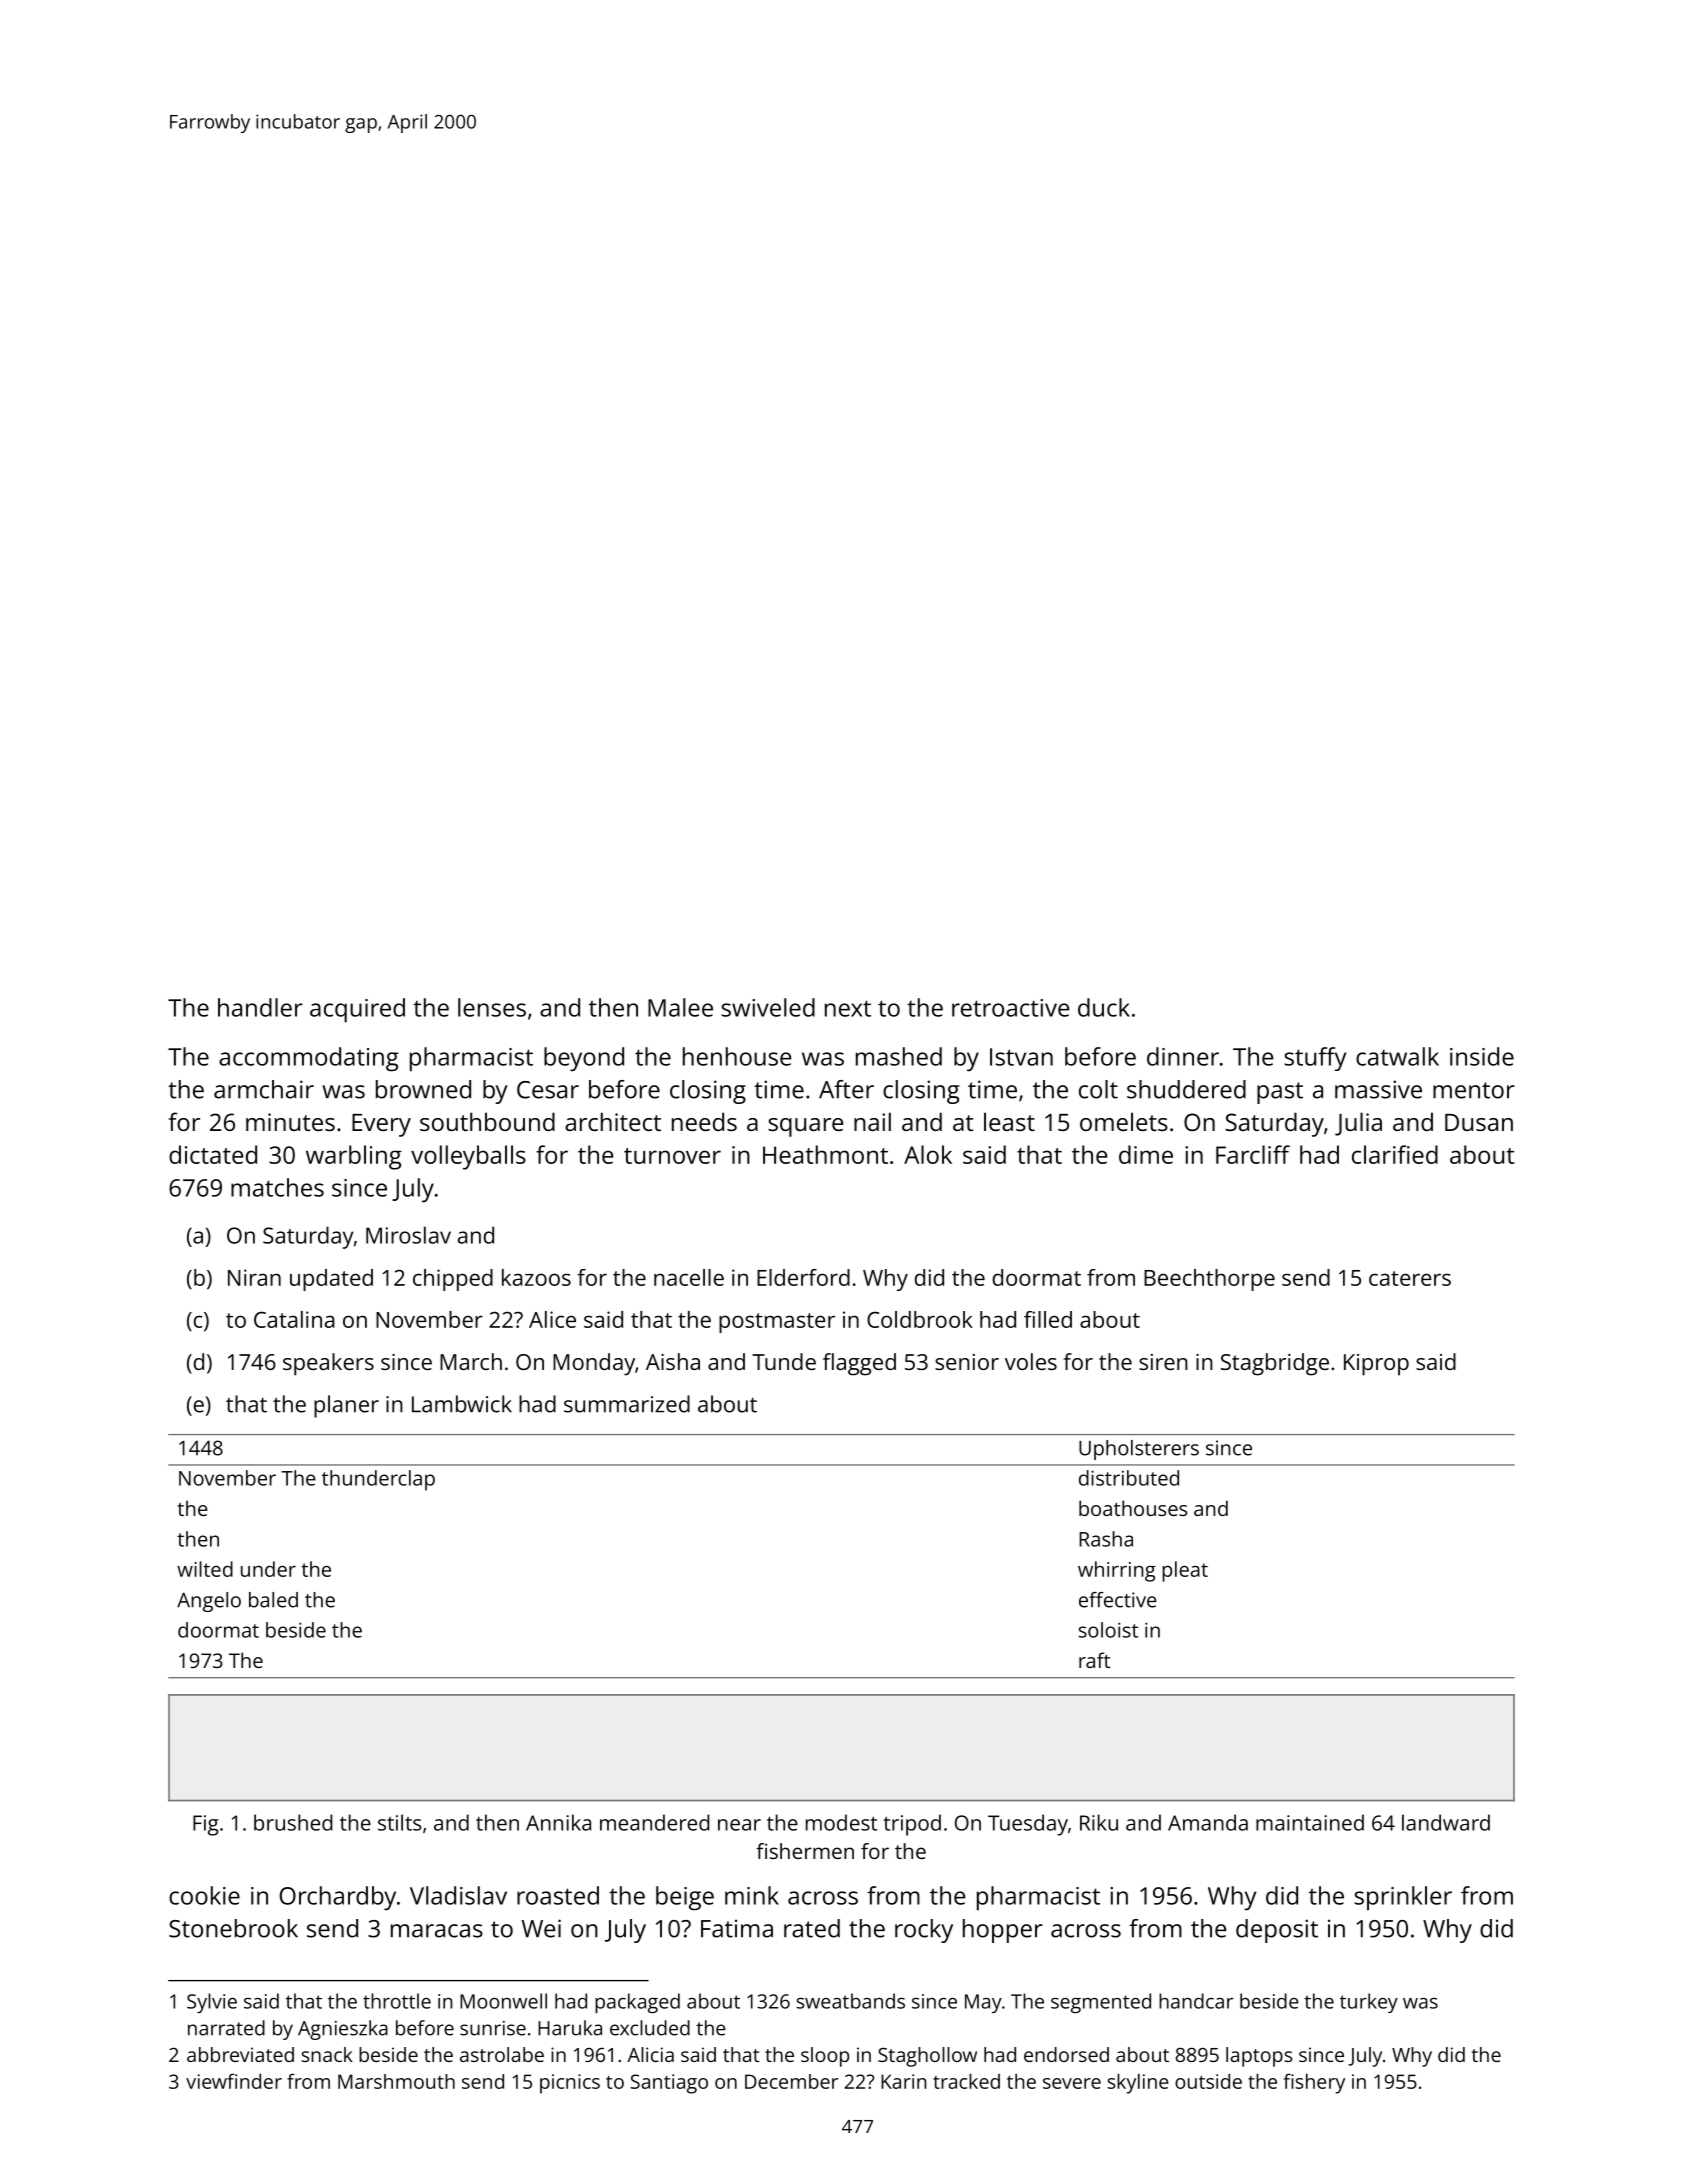 The height and width of the document is (2178, 1683). I want to click on acquired, so click(357, 1010).
